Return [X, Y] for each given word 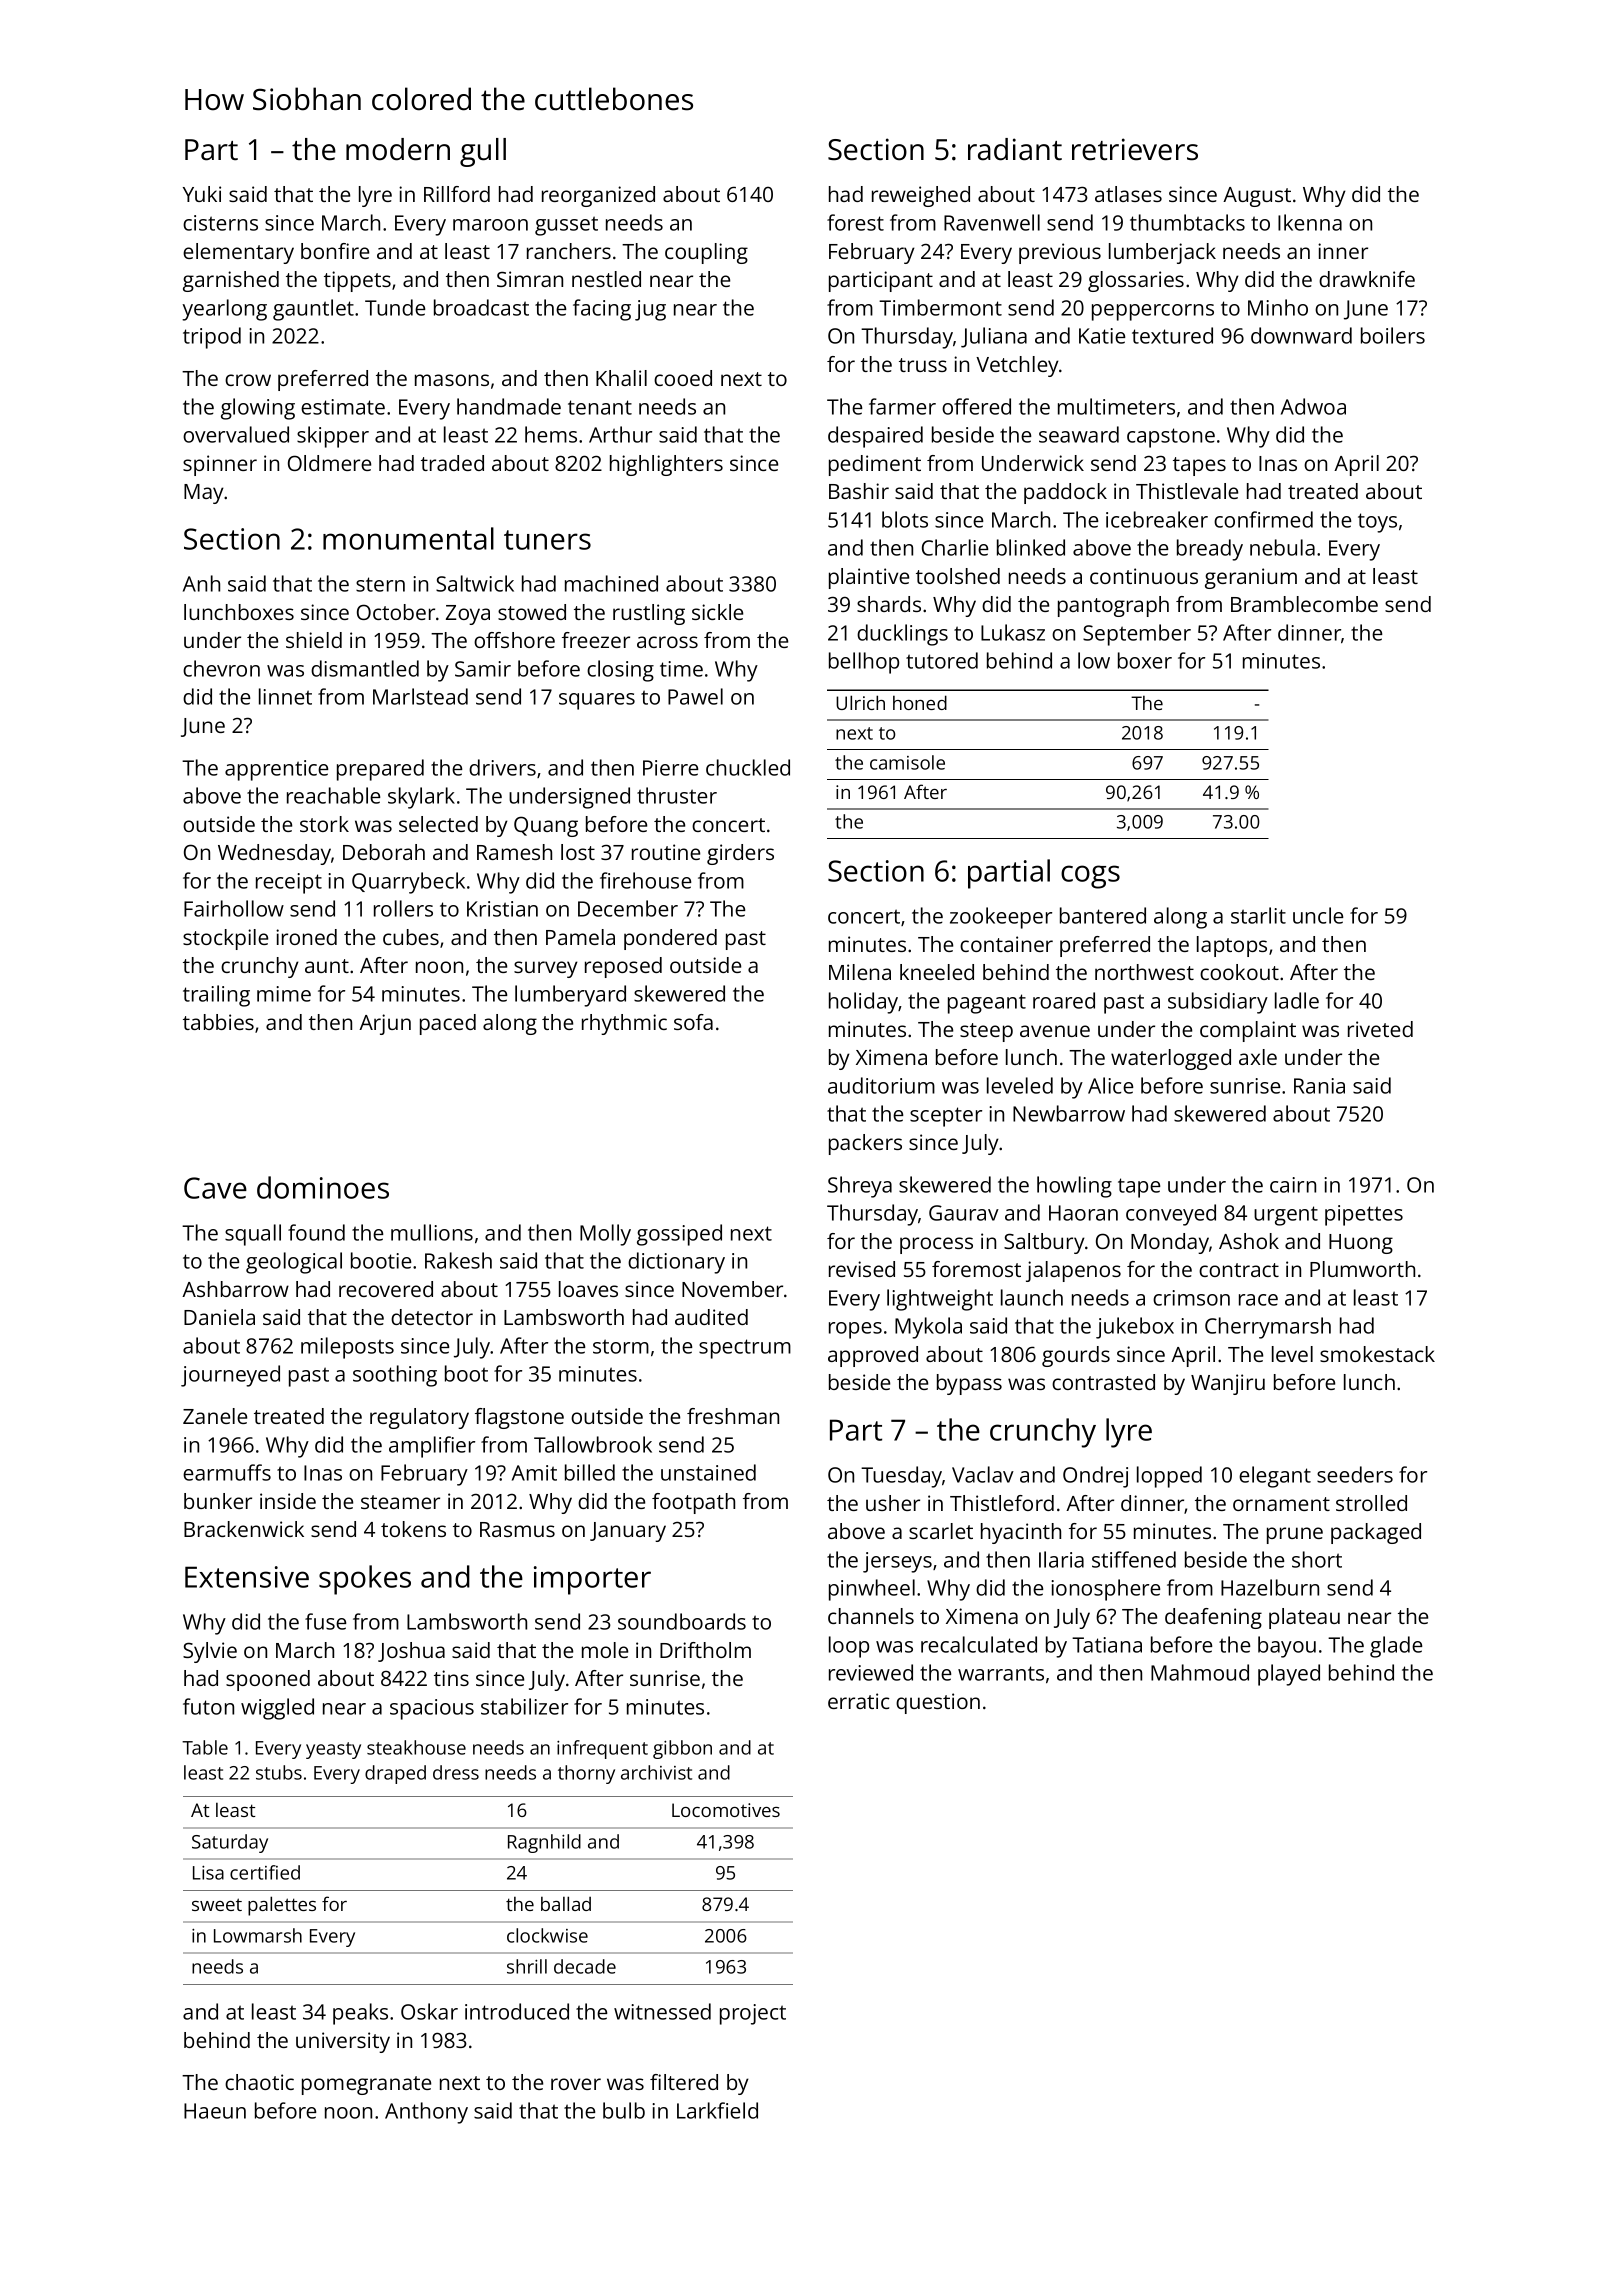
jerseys [897, 1562]
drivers [502, 767]
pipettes [1364, 1215]
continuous [1144, 576]
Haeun [215, 2111]
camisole [907, 762]
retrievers [1135, 149]
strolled [1371, 1503]
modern [398, 149]
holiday [863, 1003]
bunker [218, 1501]
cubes [411, 937]
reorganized [598, 196]
